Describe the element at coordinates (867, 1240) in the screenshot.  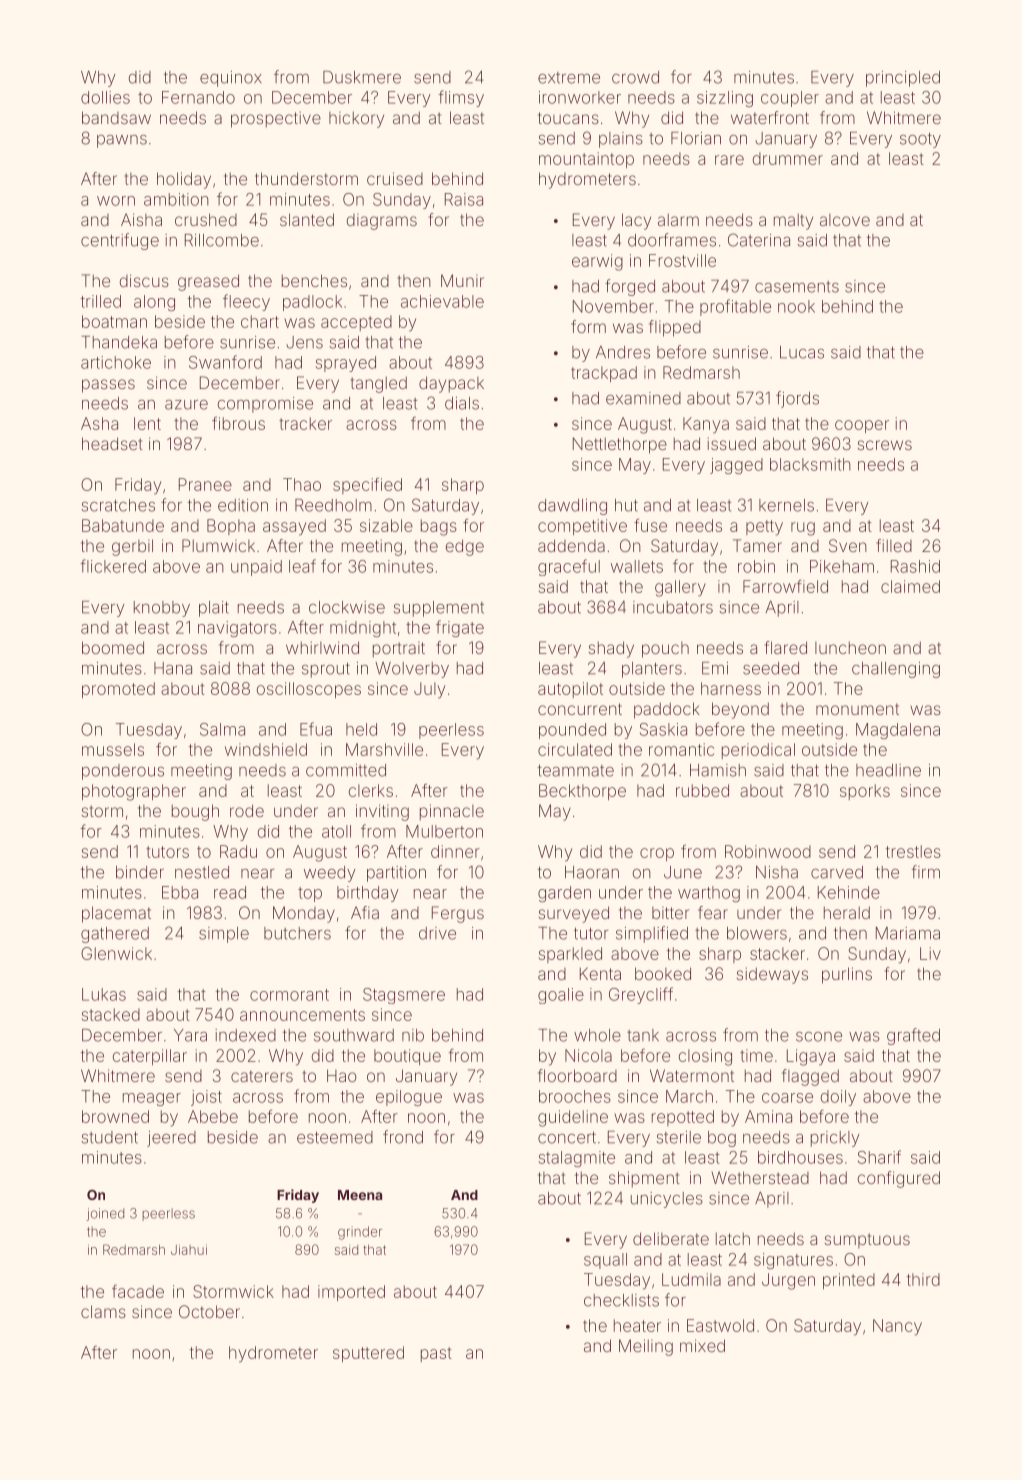
I see `sumptuous` at that location.
